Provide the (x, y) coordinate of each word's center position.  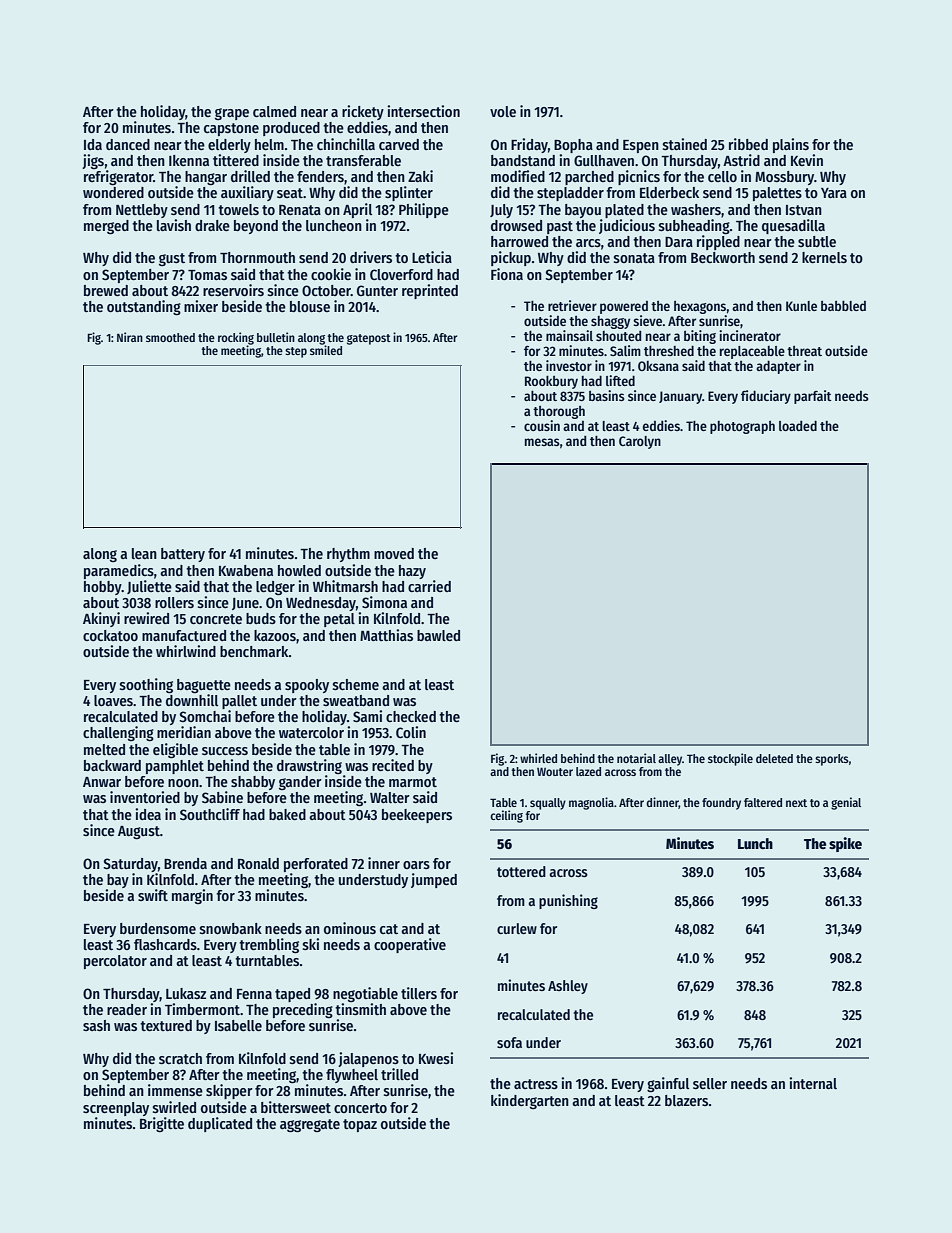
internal (813, 1083)
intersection (423, 111)
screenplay (116, 1109)
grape (232, 114)
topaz (360, 1125)
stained (685, 144)
